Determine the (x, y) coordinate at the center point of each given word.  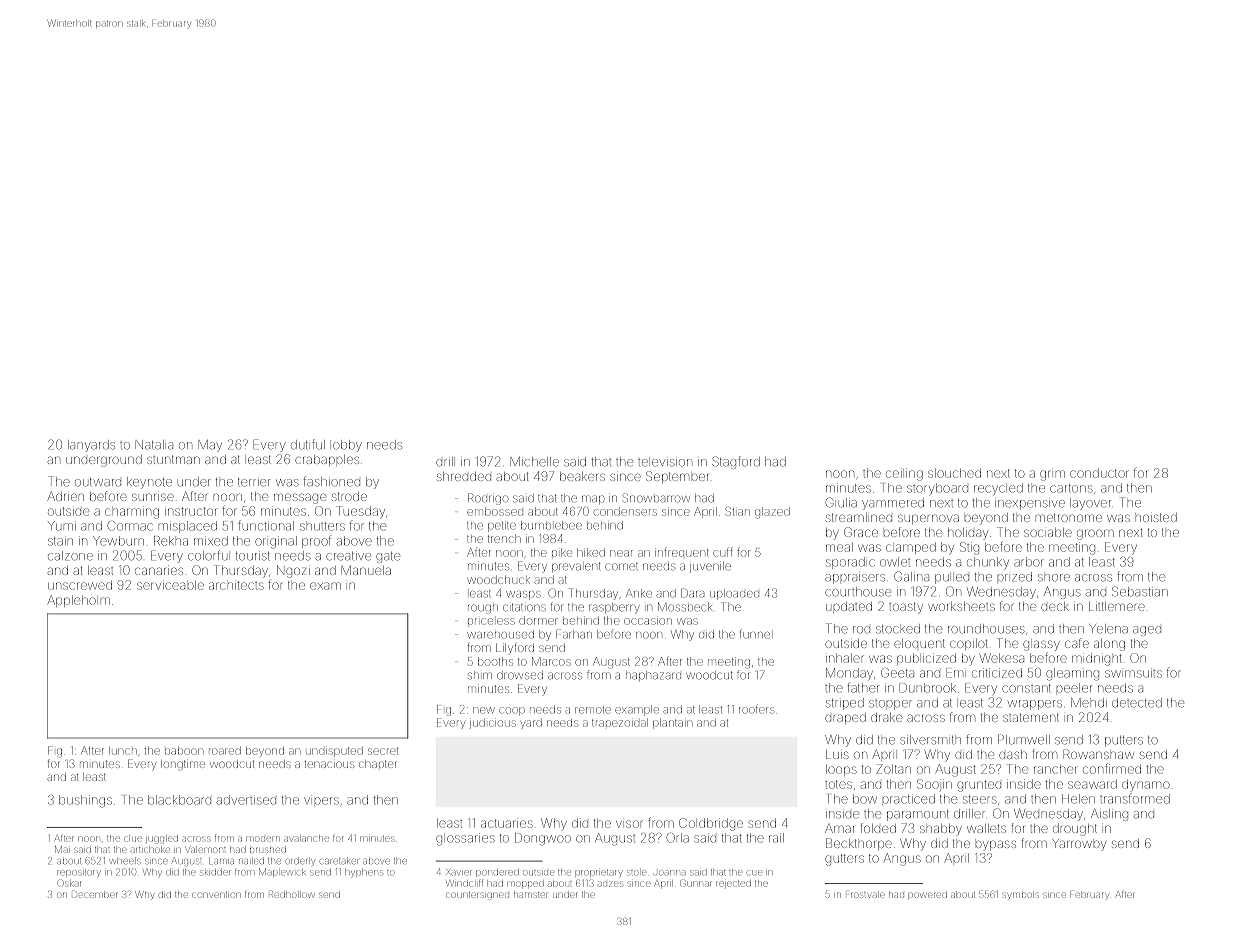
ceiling (904, 474)
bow (865, 799)
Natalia (154, 445)
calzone (70, 556)
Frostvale (865, 895)
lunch (123, 751)
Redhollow (291, 894)
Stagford (736, 462)
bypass (996, 845)
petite (502, 527)
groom (1095, 534)
